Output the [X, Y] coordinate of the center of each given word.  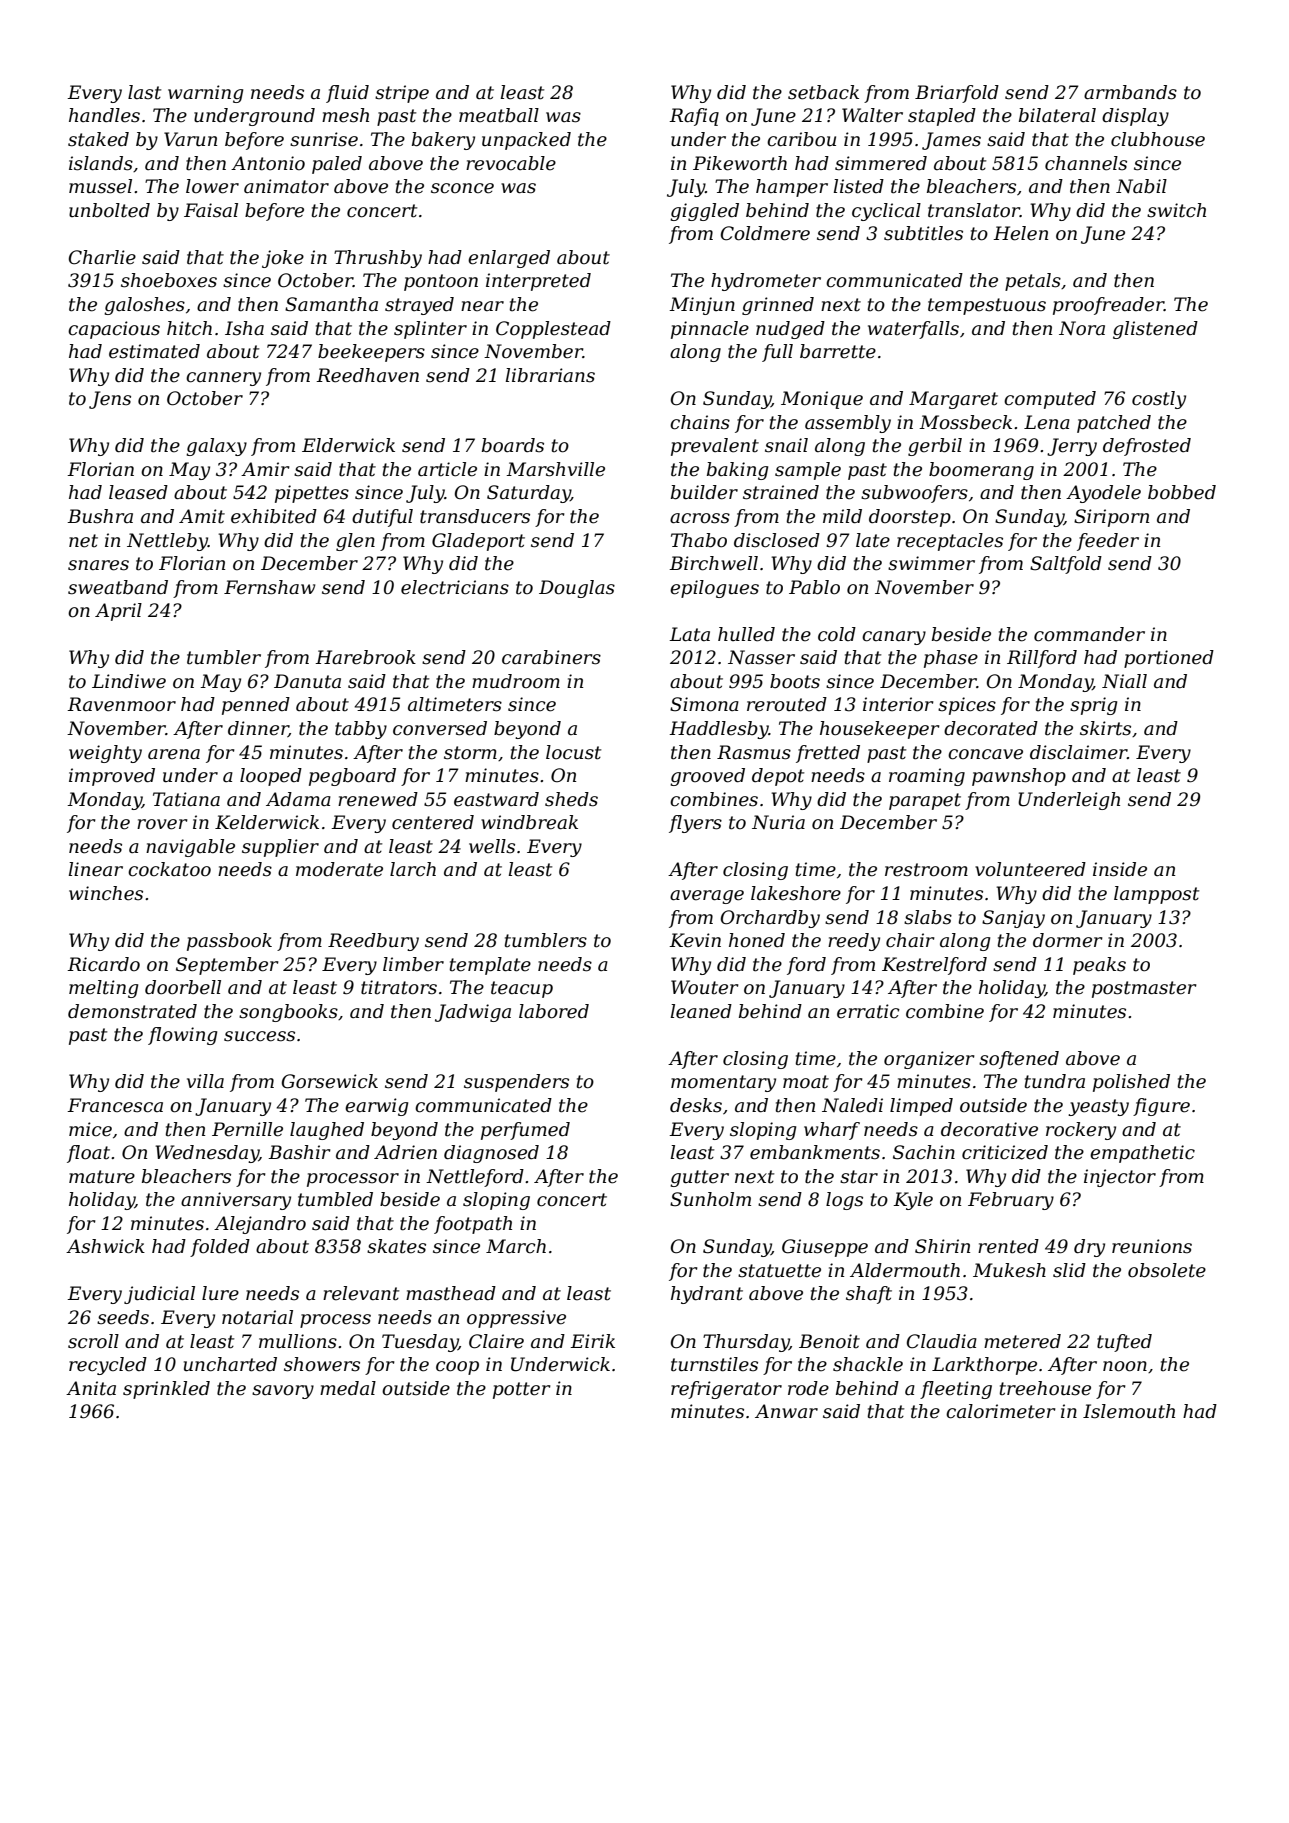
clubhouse [1158, 139]
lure [220, 1293]
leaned [701, 1011]
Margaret [953, 400]
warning [205, 94]
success [259, 1036]
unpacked [526, 141]
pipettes [312, 494]
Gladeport [478, 542]
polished [1131, 1083]
